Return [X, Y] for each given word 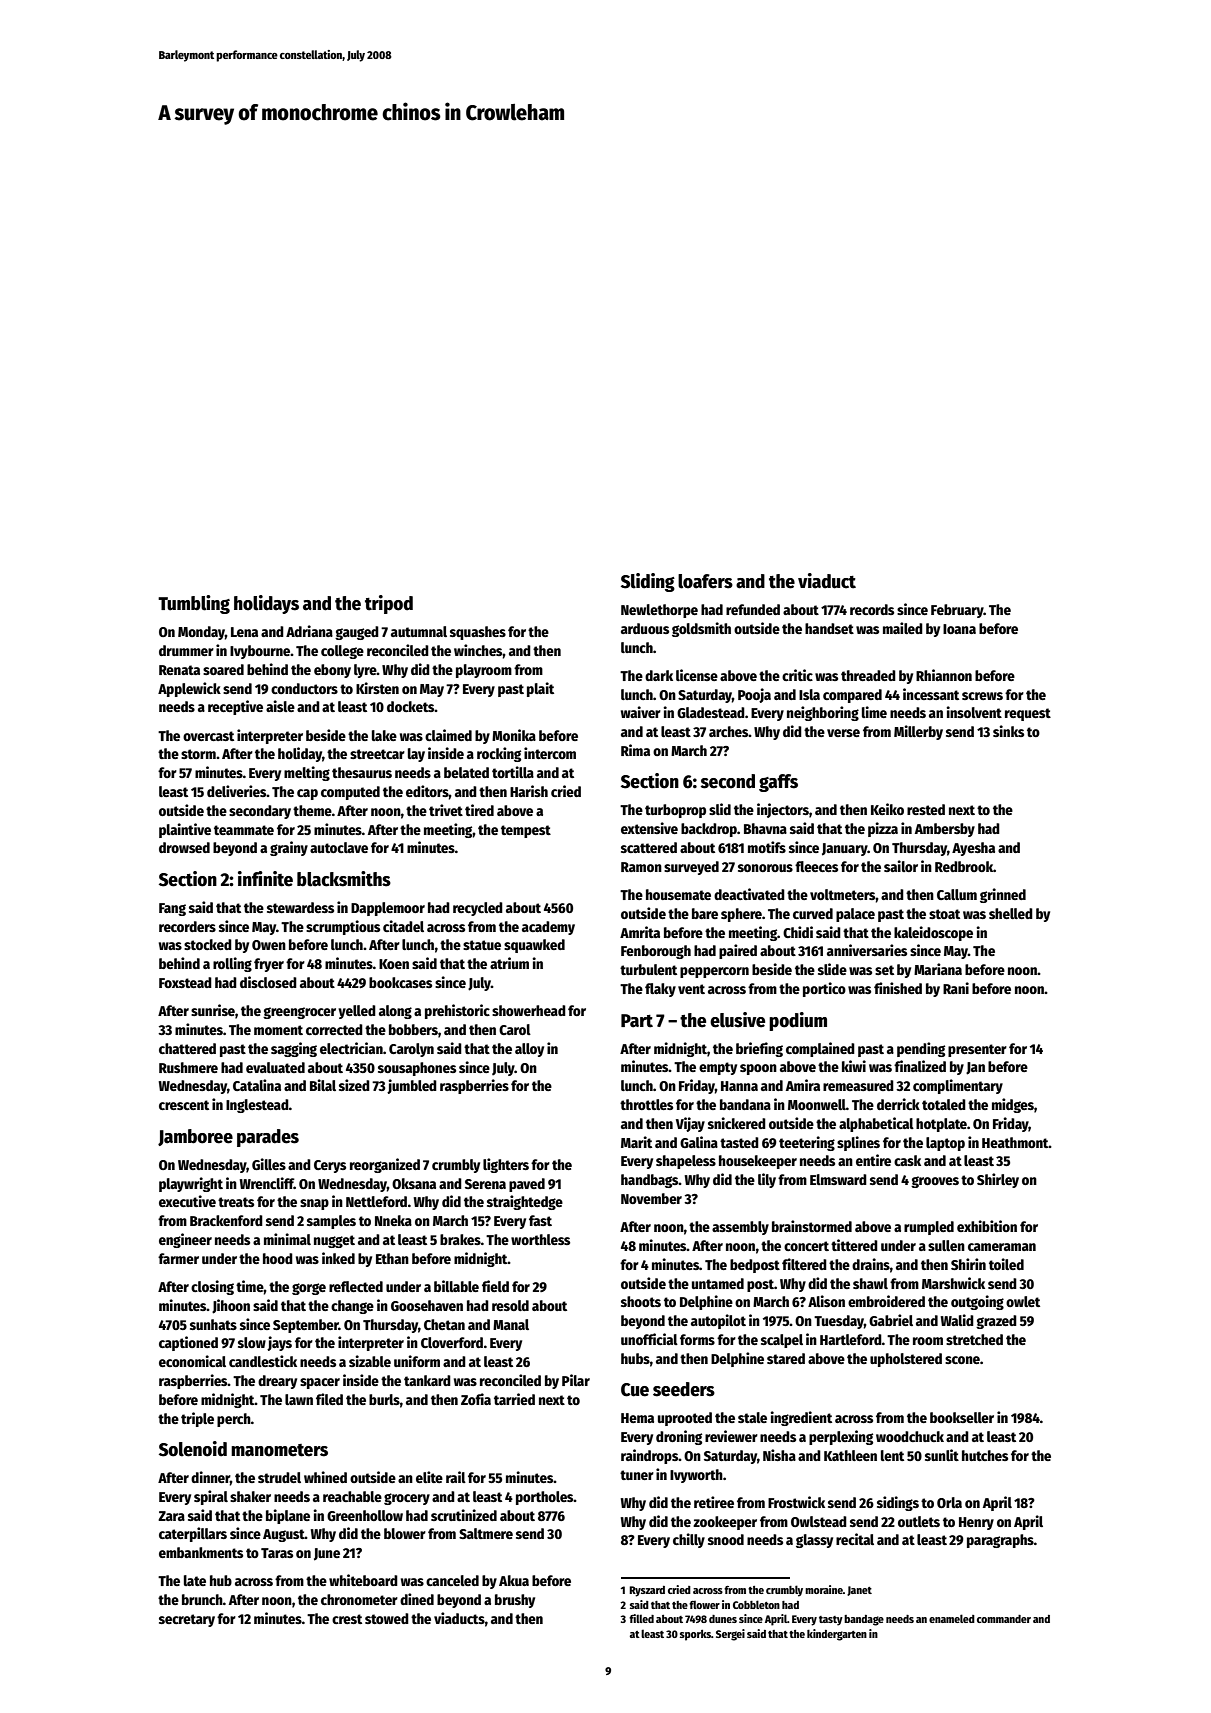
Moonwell [817, 1104]
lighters [506, 1165]
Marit [636, 1142]
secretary [187, 1620]
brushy [515, 1601]
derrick [898, 1104]
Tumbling [194, 604]
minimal [287, 1239]
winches [478, 650]
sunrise [213, 1010]
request [1028, 714]
